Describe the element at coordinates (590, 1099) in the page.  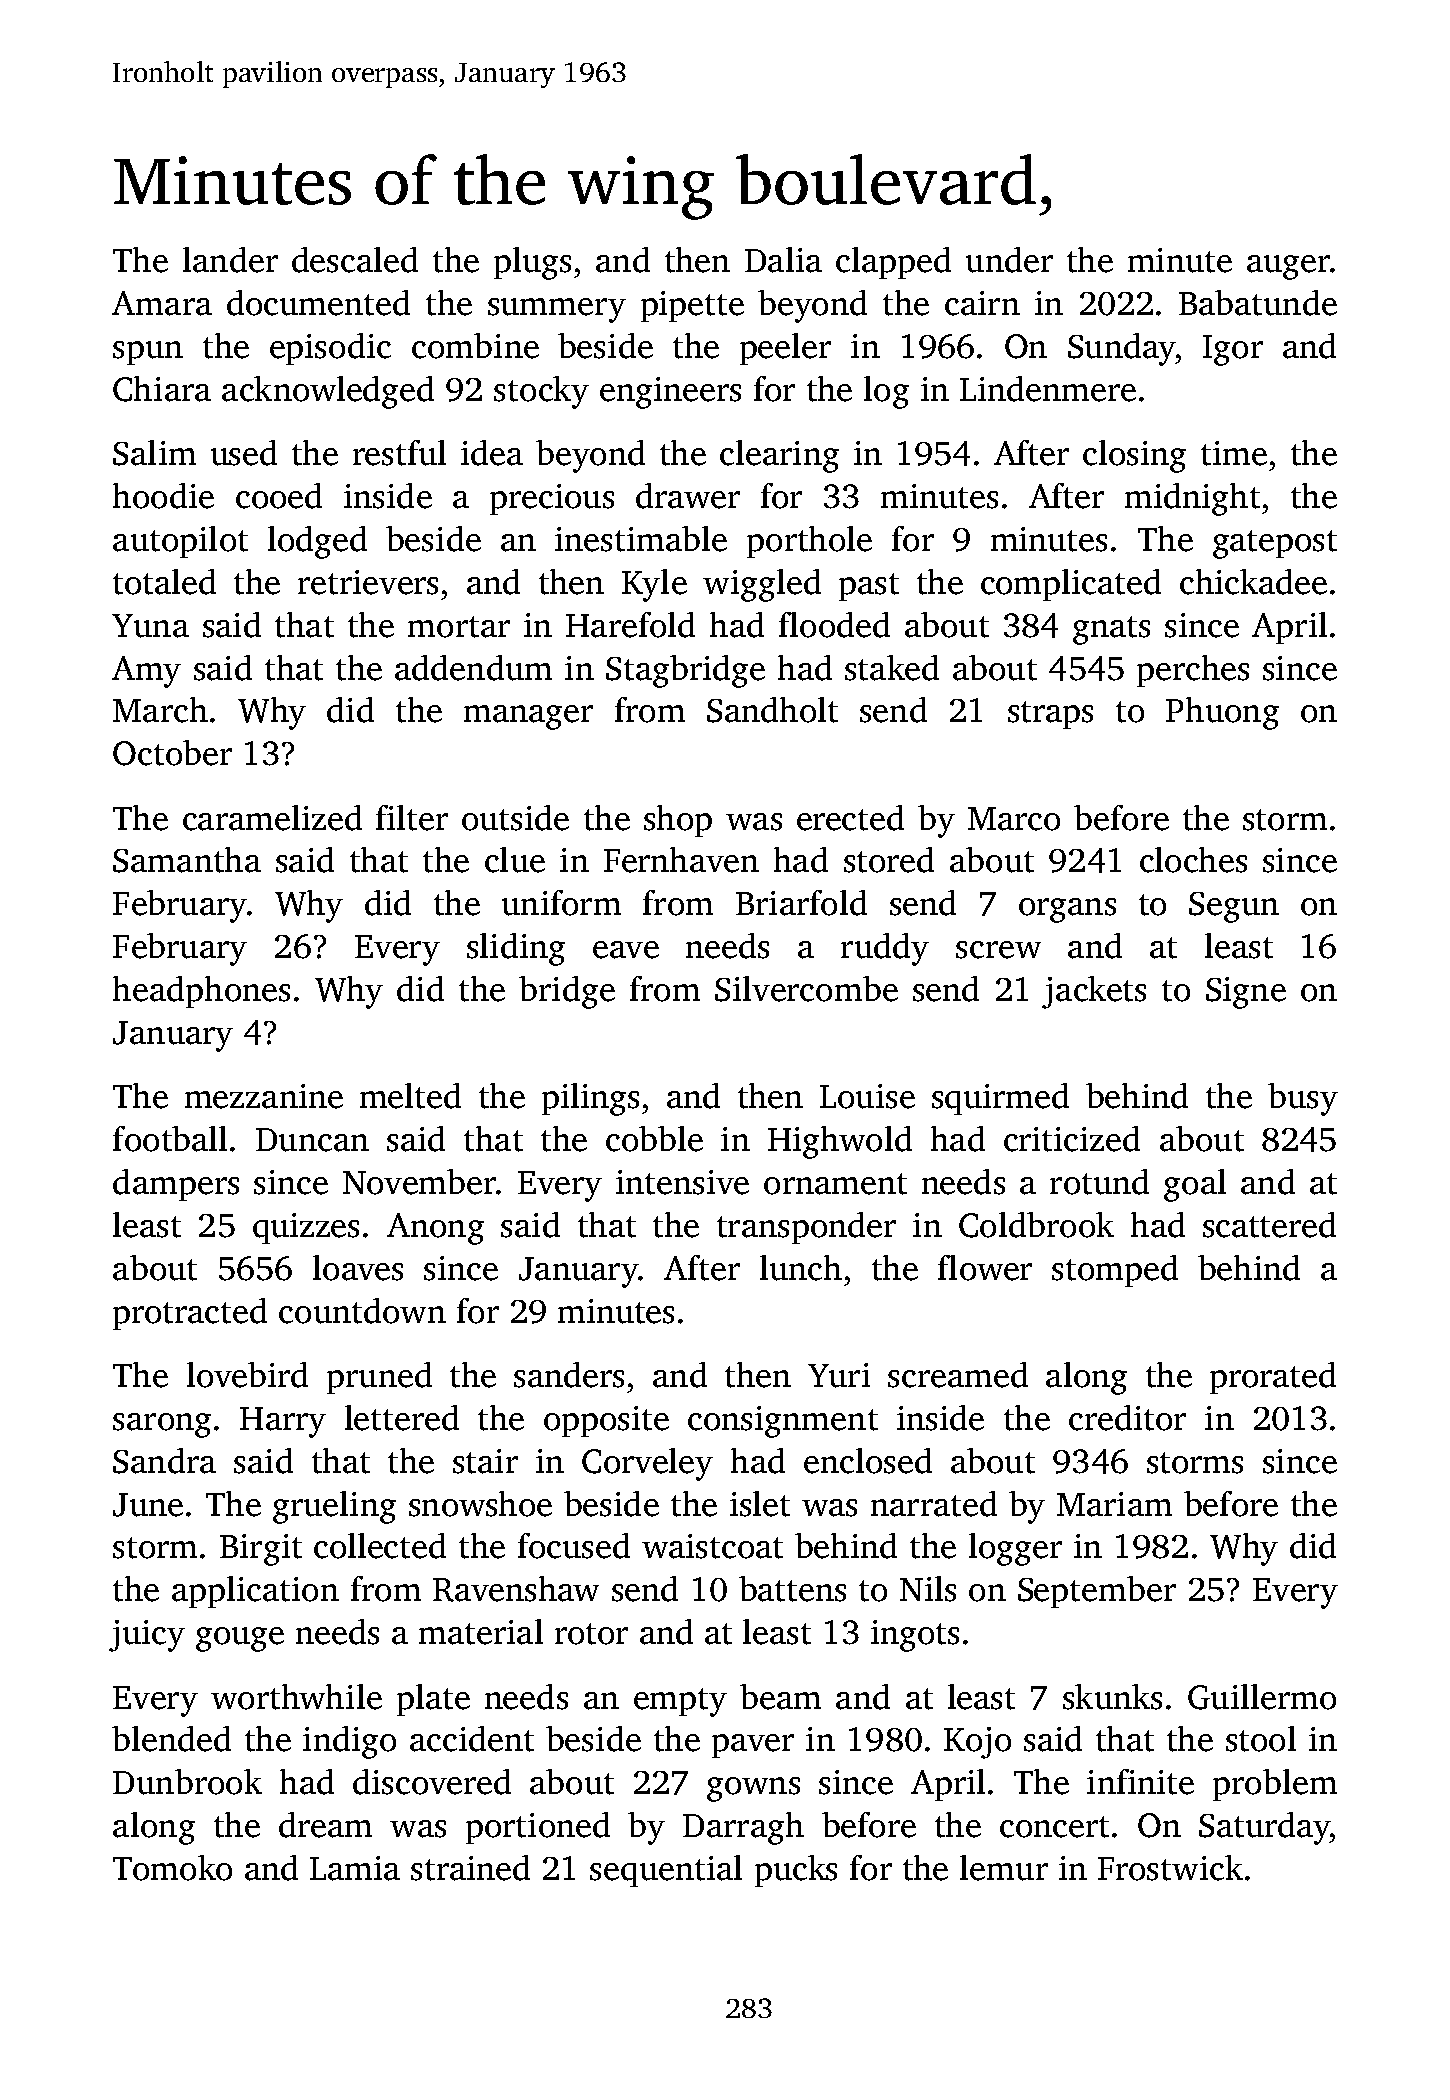
I see `pilings` at that location.
